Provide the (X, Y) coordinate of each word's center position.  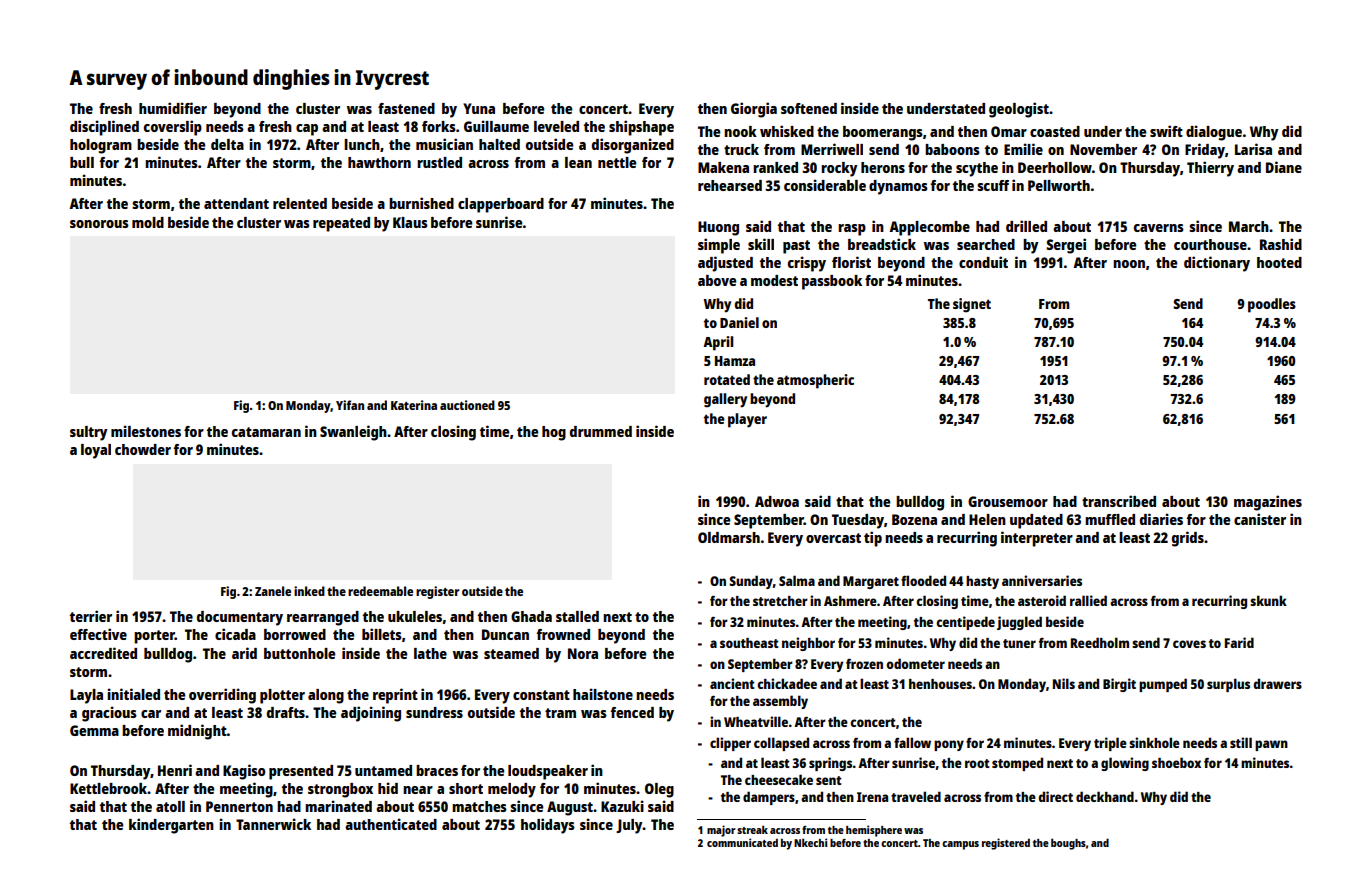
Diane (1284, 167)
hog (554, 433)
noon (1129, 264)
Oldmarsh (729, 537)
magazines (1268, 503)
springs (831, 764)
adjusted (725, 264)
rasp (852, 230)
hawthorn (379, 162)
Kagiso (244, 772)
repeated (341, 224)
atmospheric (815, 381)
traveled (916, 796)
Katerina (414, 405)
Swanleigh (353, 433)
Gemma (94, 730)
